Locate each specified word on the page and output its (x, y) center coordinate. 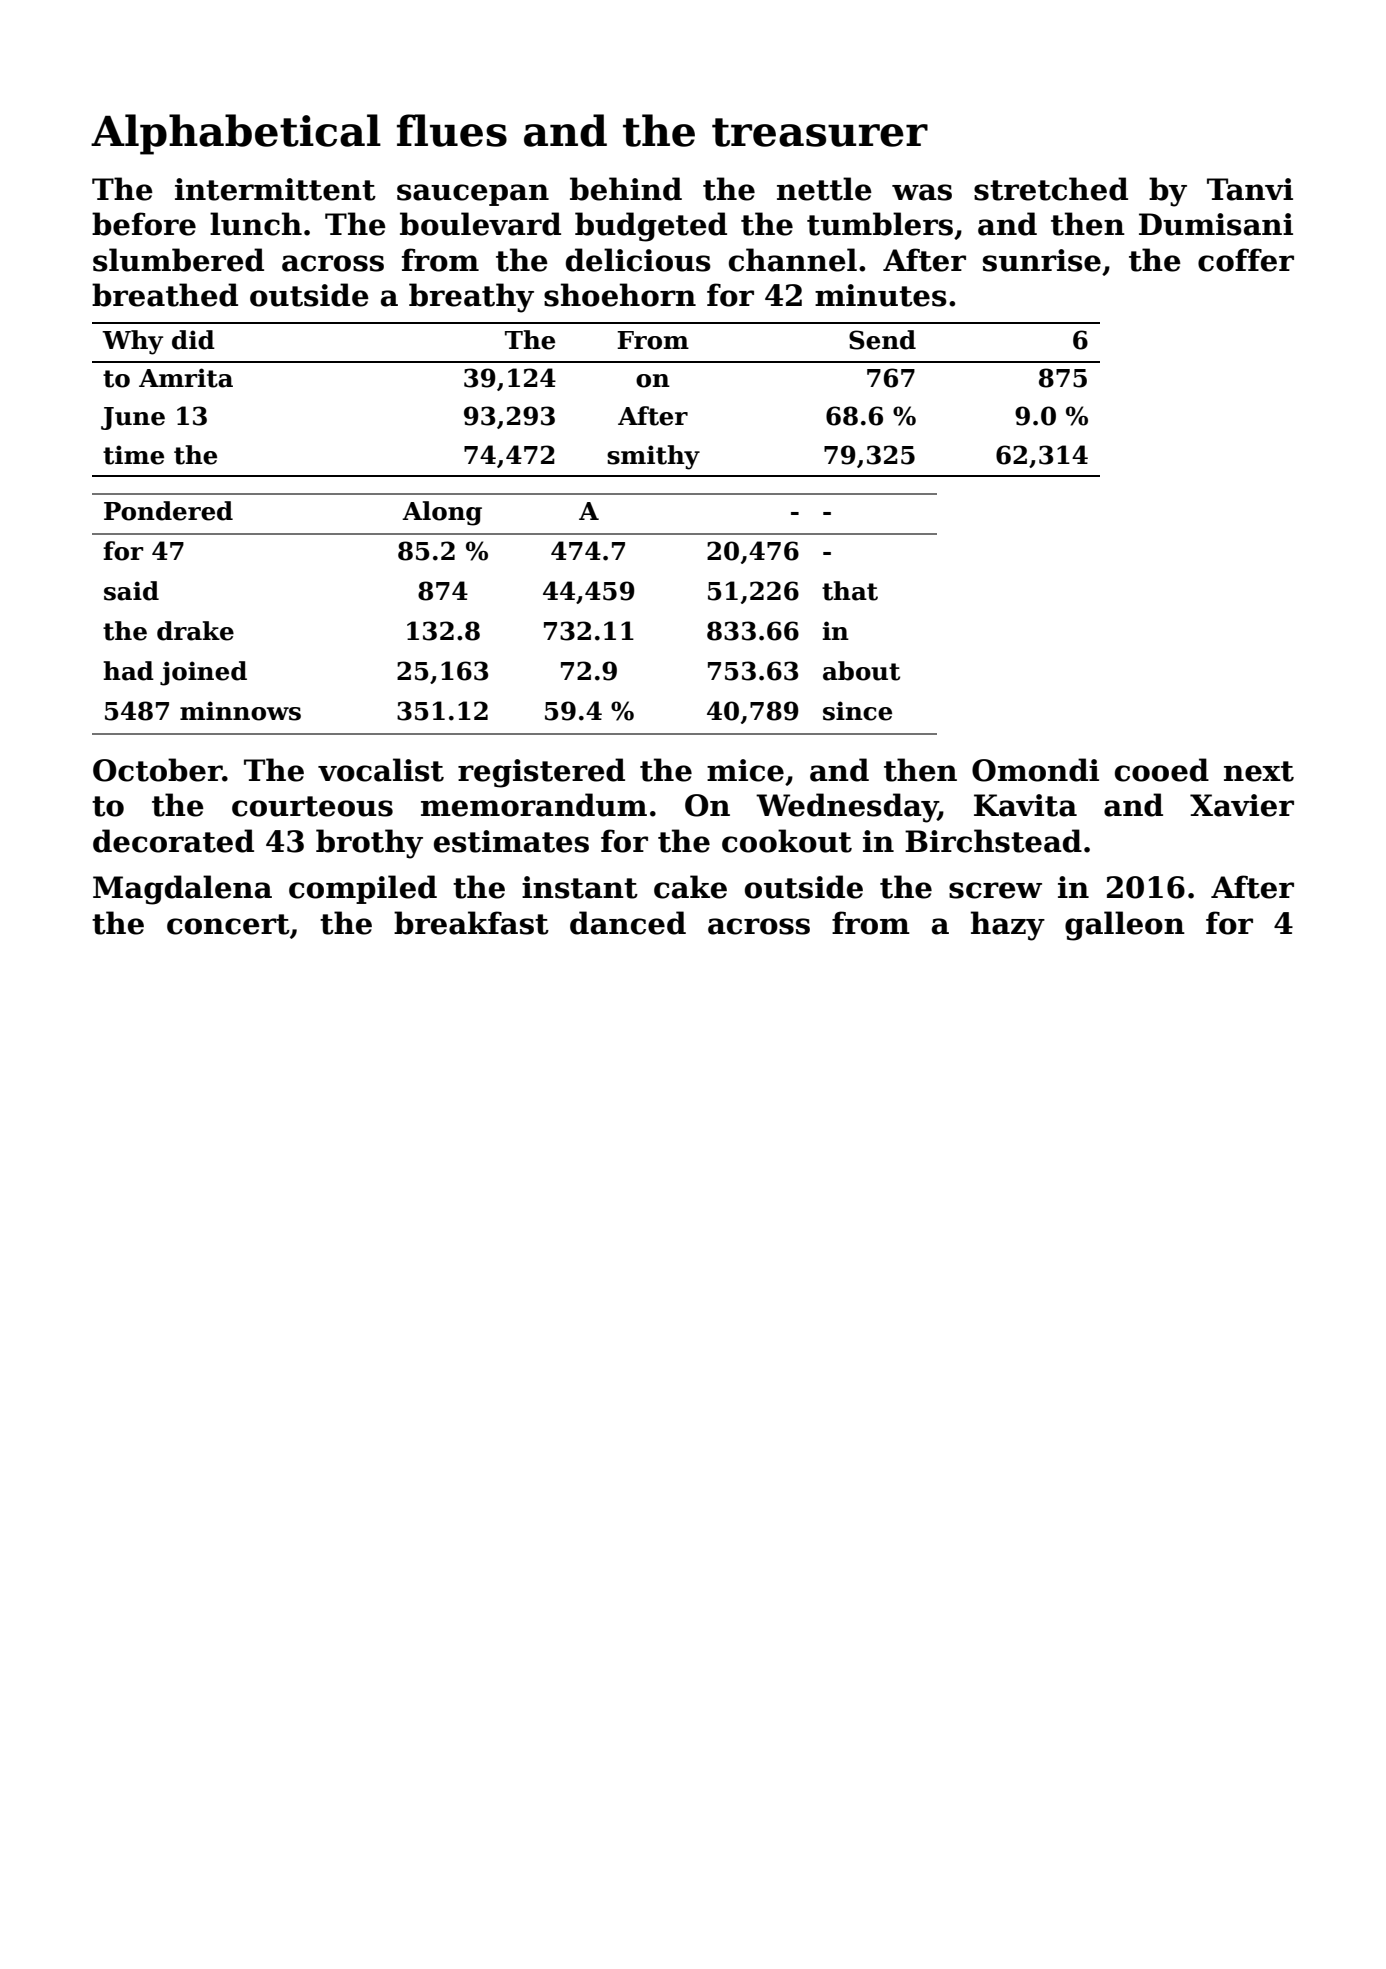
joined (203, 673)
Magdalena (182, 890)
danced (628, 923)
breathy (471, 298)
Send (882, 340)
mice (745, 770)
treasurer (820, 132)
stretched (1051, 189)
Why (132, 342)
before (144, 224)
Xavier (1242, 805)
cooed (1162, 770)
